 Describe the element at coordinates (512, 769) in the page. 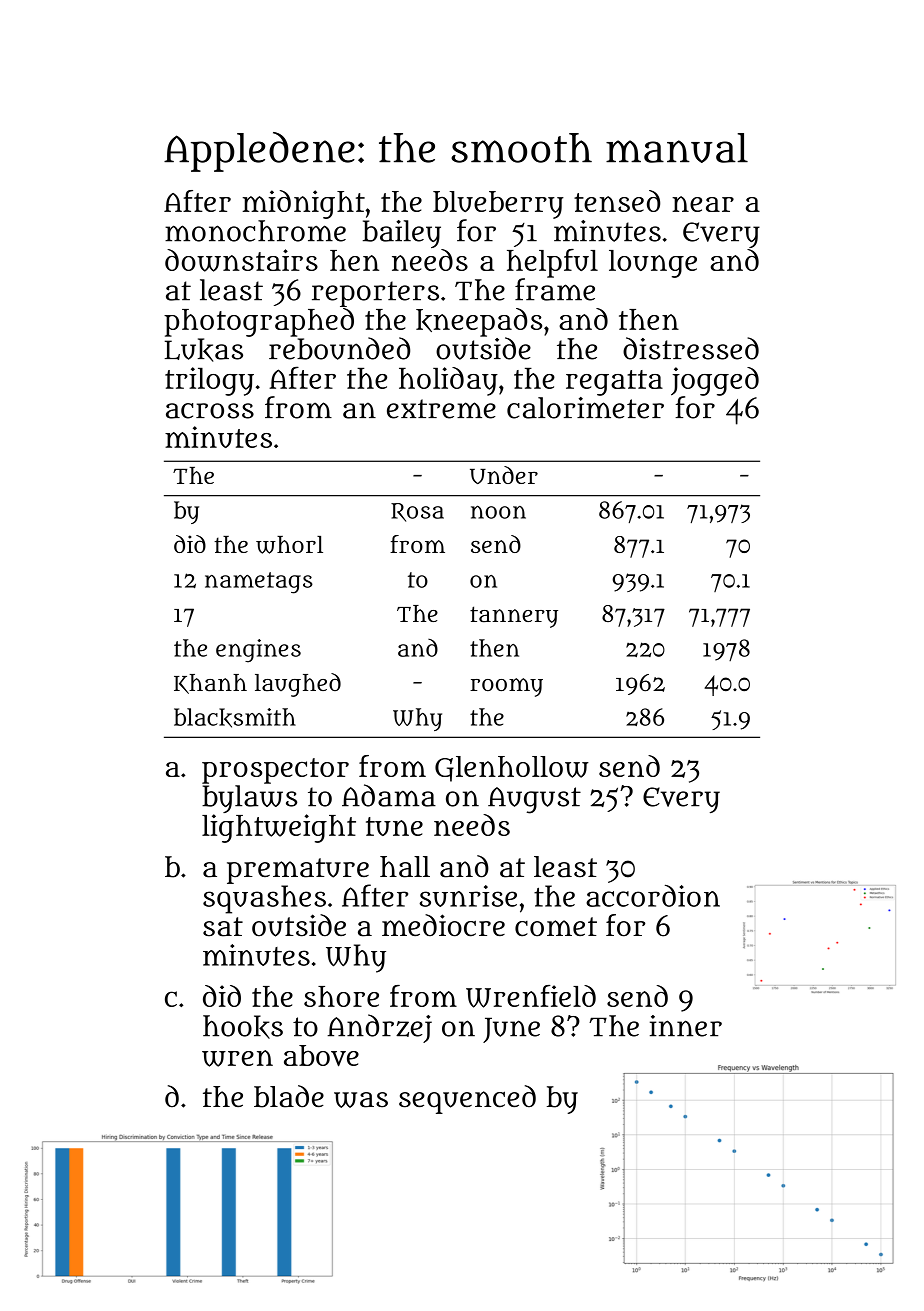

I see `Glenhollow` at that location.
